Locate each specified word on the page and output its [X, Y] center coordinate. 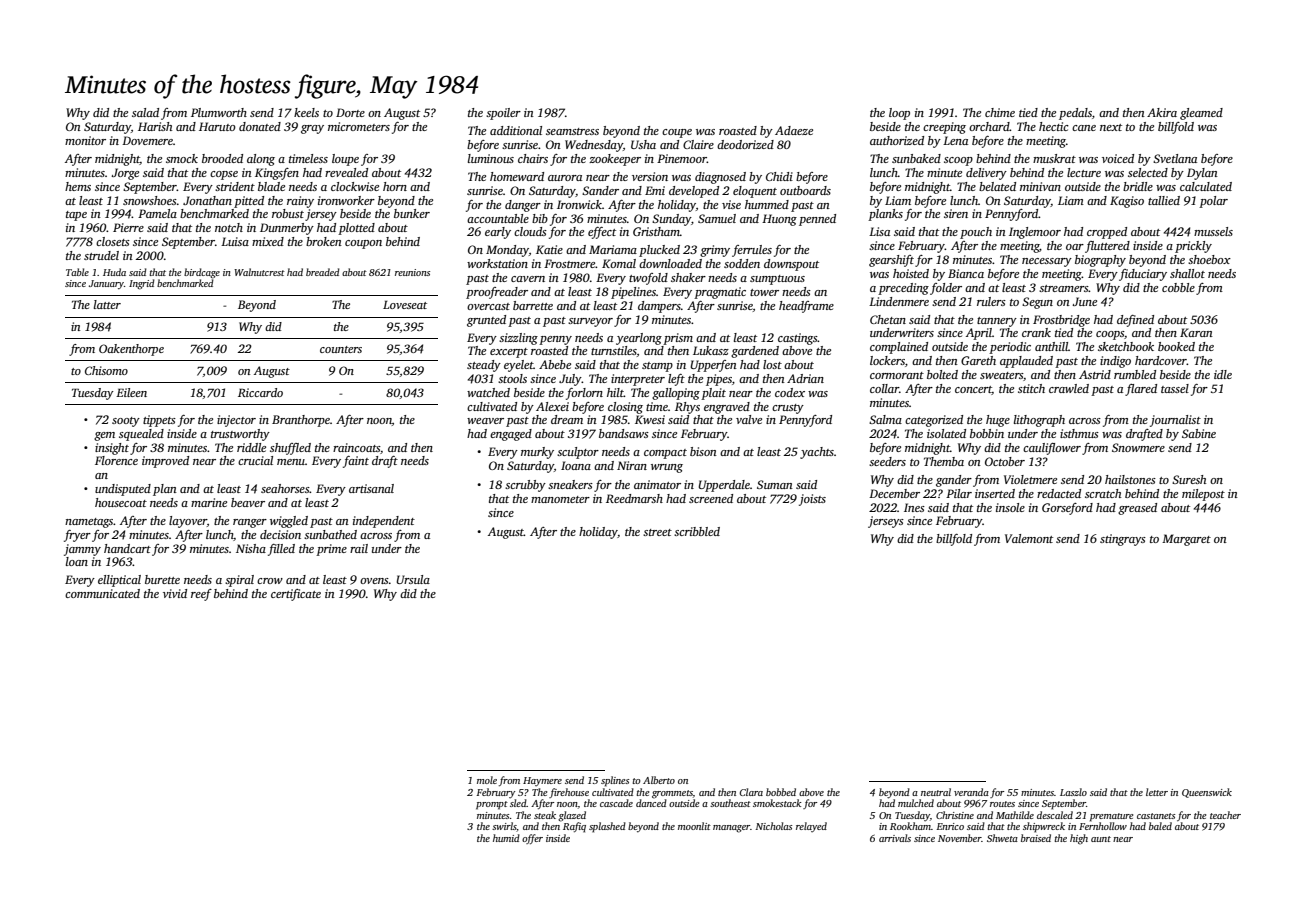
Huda [114, 272]
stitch [1031, 388]
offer [532, 839]
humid [506, 838]
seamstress [572, 131]
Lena [955, 140]
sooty [126, 422]
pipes [719, 380]
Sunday [671, 220]
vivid [175, 593]
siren [956, 213]
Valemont [1029, 538]
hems [78, 186]
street [657, 532]
